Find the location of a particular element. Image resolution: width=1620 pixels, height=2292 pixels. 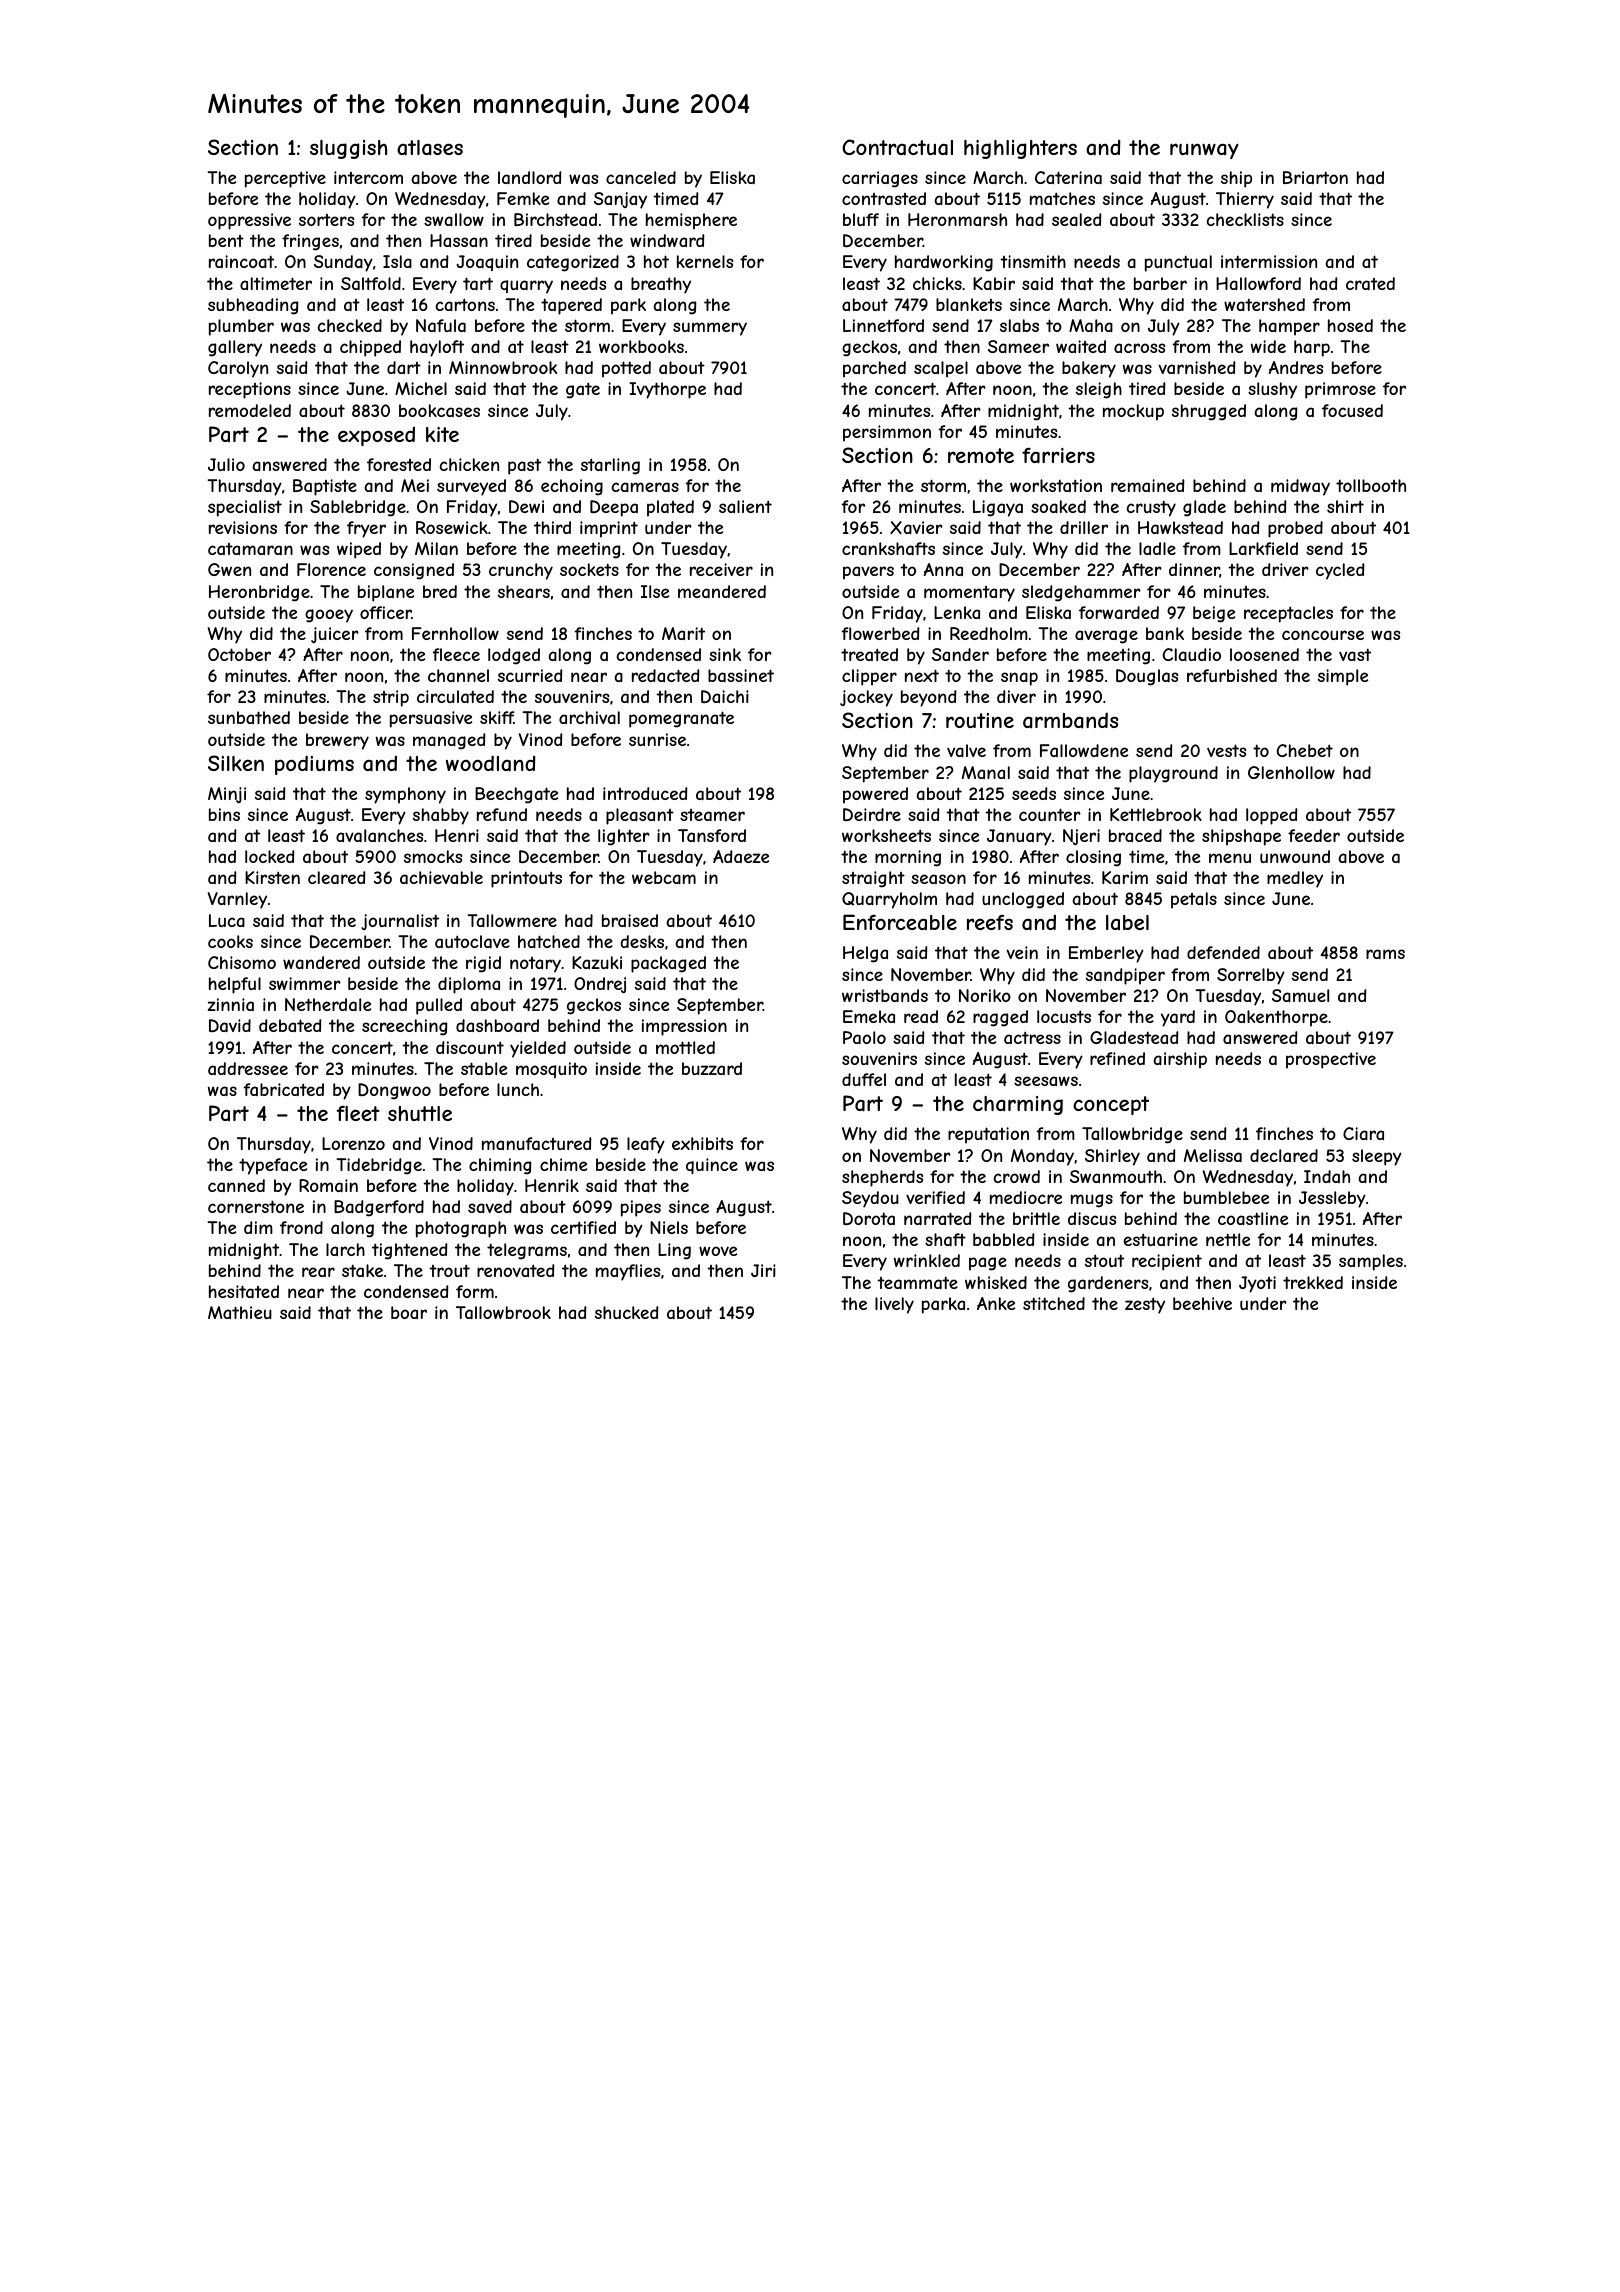

canned is located at coordinates (236, 1185).
